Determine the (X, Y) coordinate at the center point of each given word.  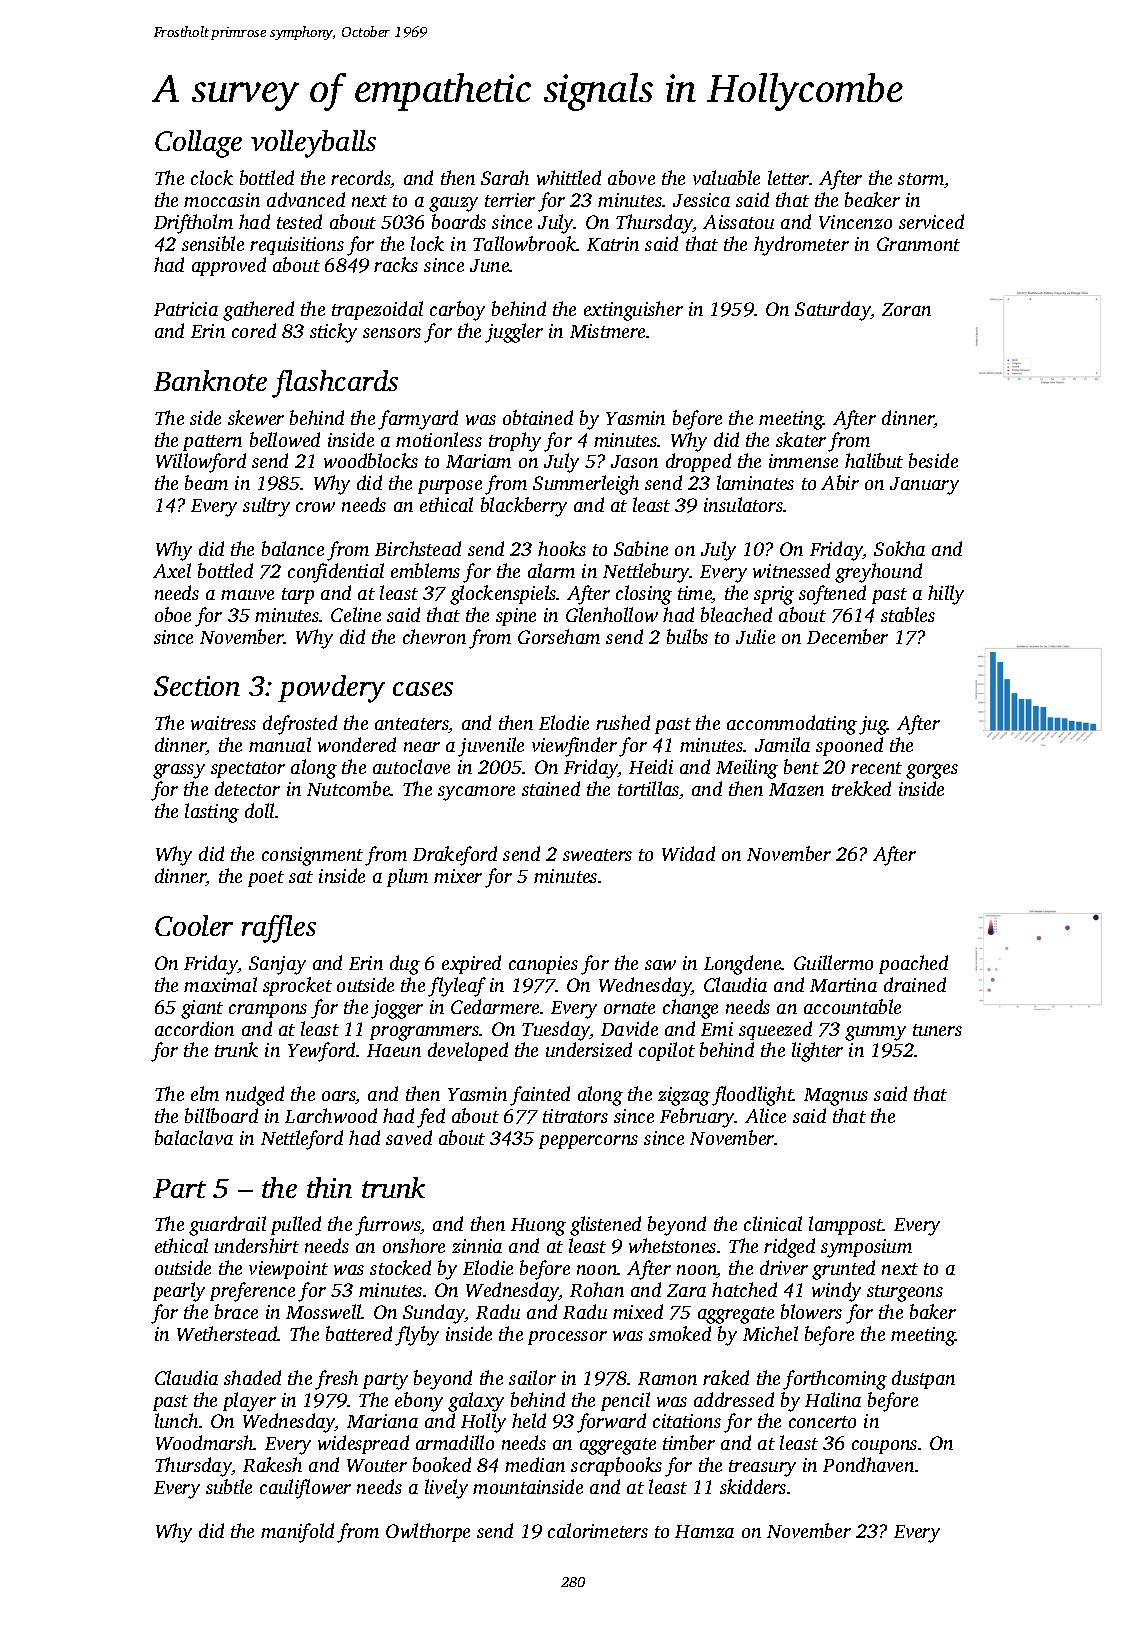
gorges (932, 771)
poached (913, 964)
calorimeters (598, 1530)
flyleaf (457, 987)
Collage (198, 144)
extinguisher (633, 311)
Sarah (505, 177)
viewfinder (574, 747)
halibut (874, 460)
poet (266, 879)
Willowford (201, 463)
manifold (297, 1533)
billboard (221, 1115)
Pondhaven (868, 1464)
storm (921, 180)
